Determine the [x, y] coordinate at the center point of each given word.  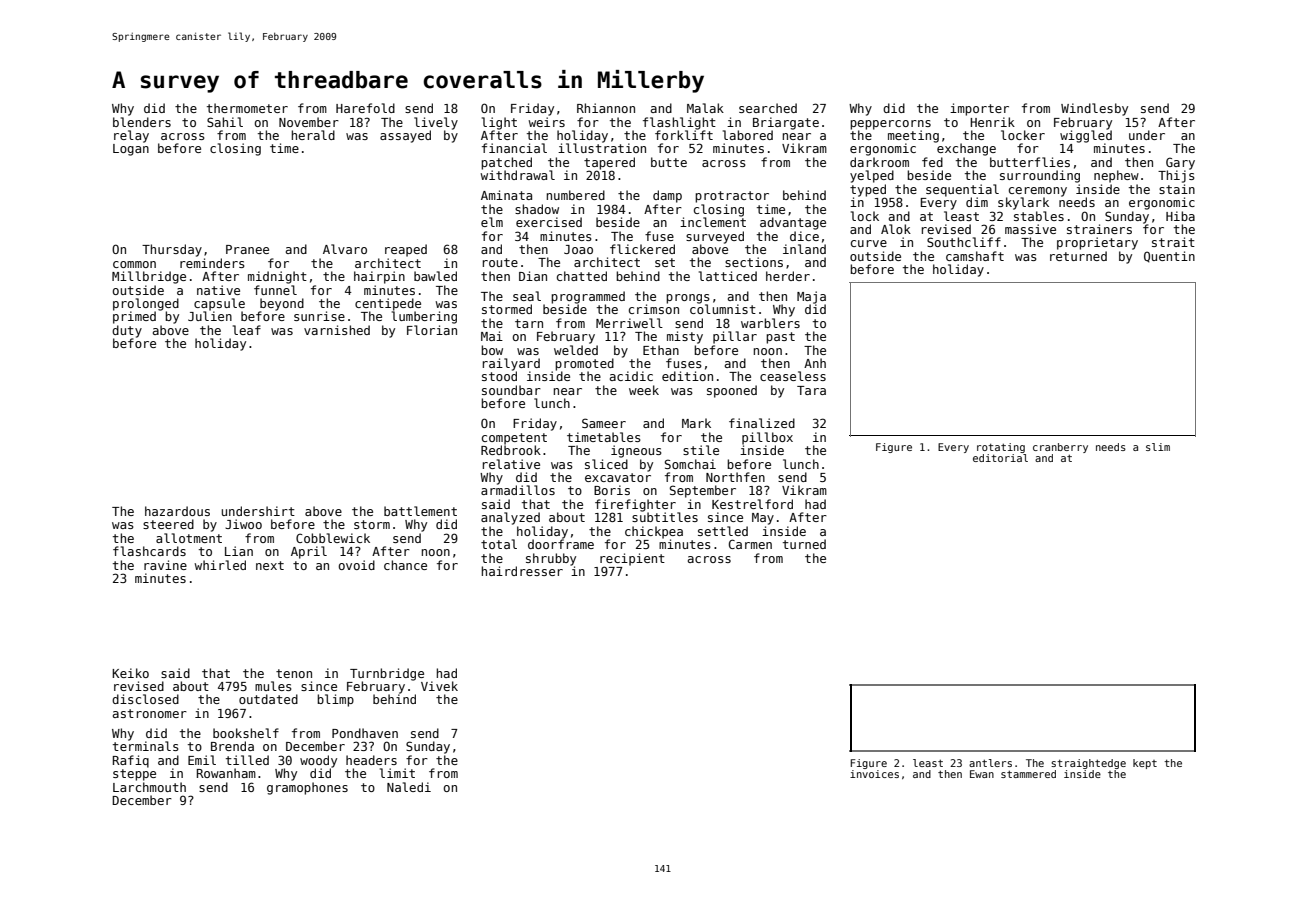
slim [1158, 447]
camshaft [975, 256]
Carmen [750, 544]
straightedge [1088, 764]
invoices [874, 774]
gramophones [307, 788]
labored [748, 135]
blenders [142, 122]
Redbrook [511, 450]
